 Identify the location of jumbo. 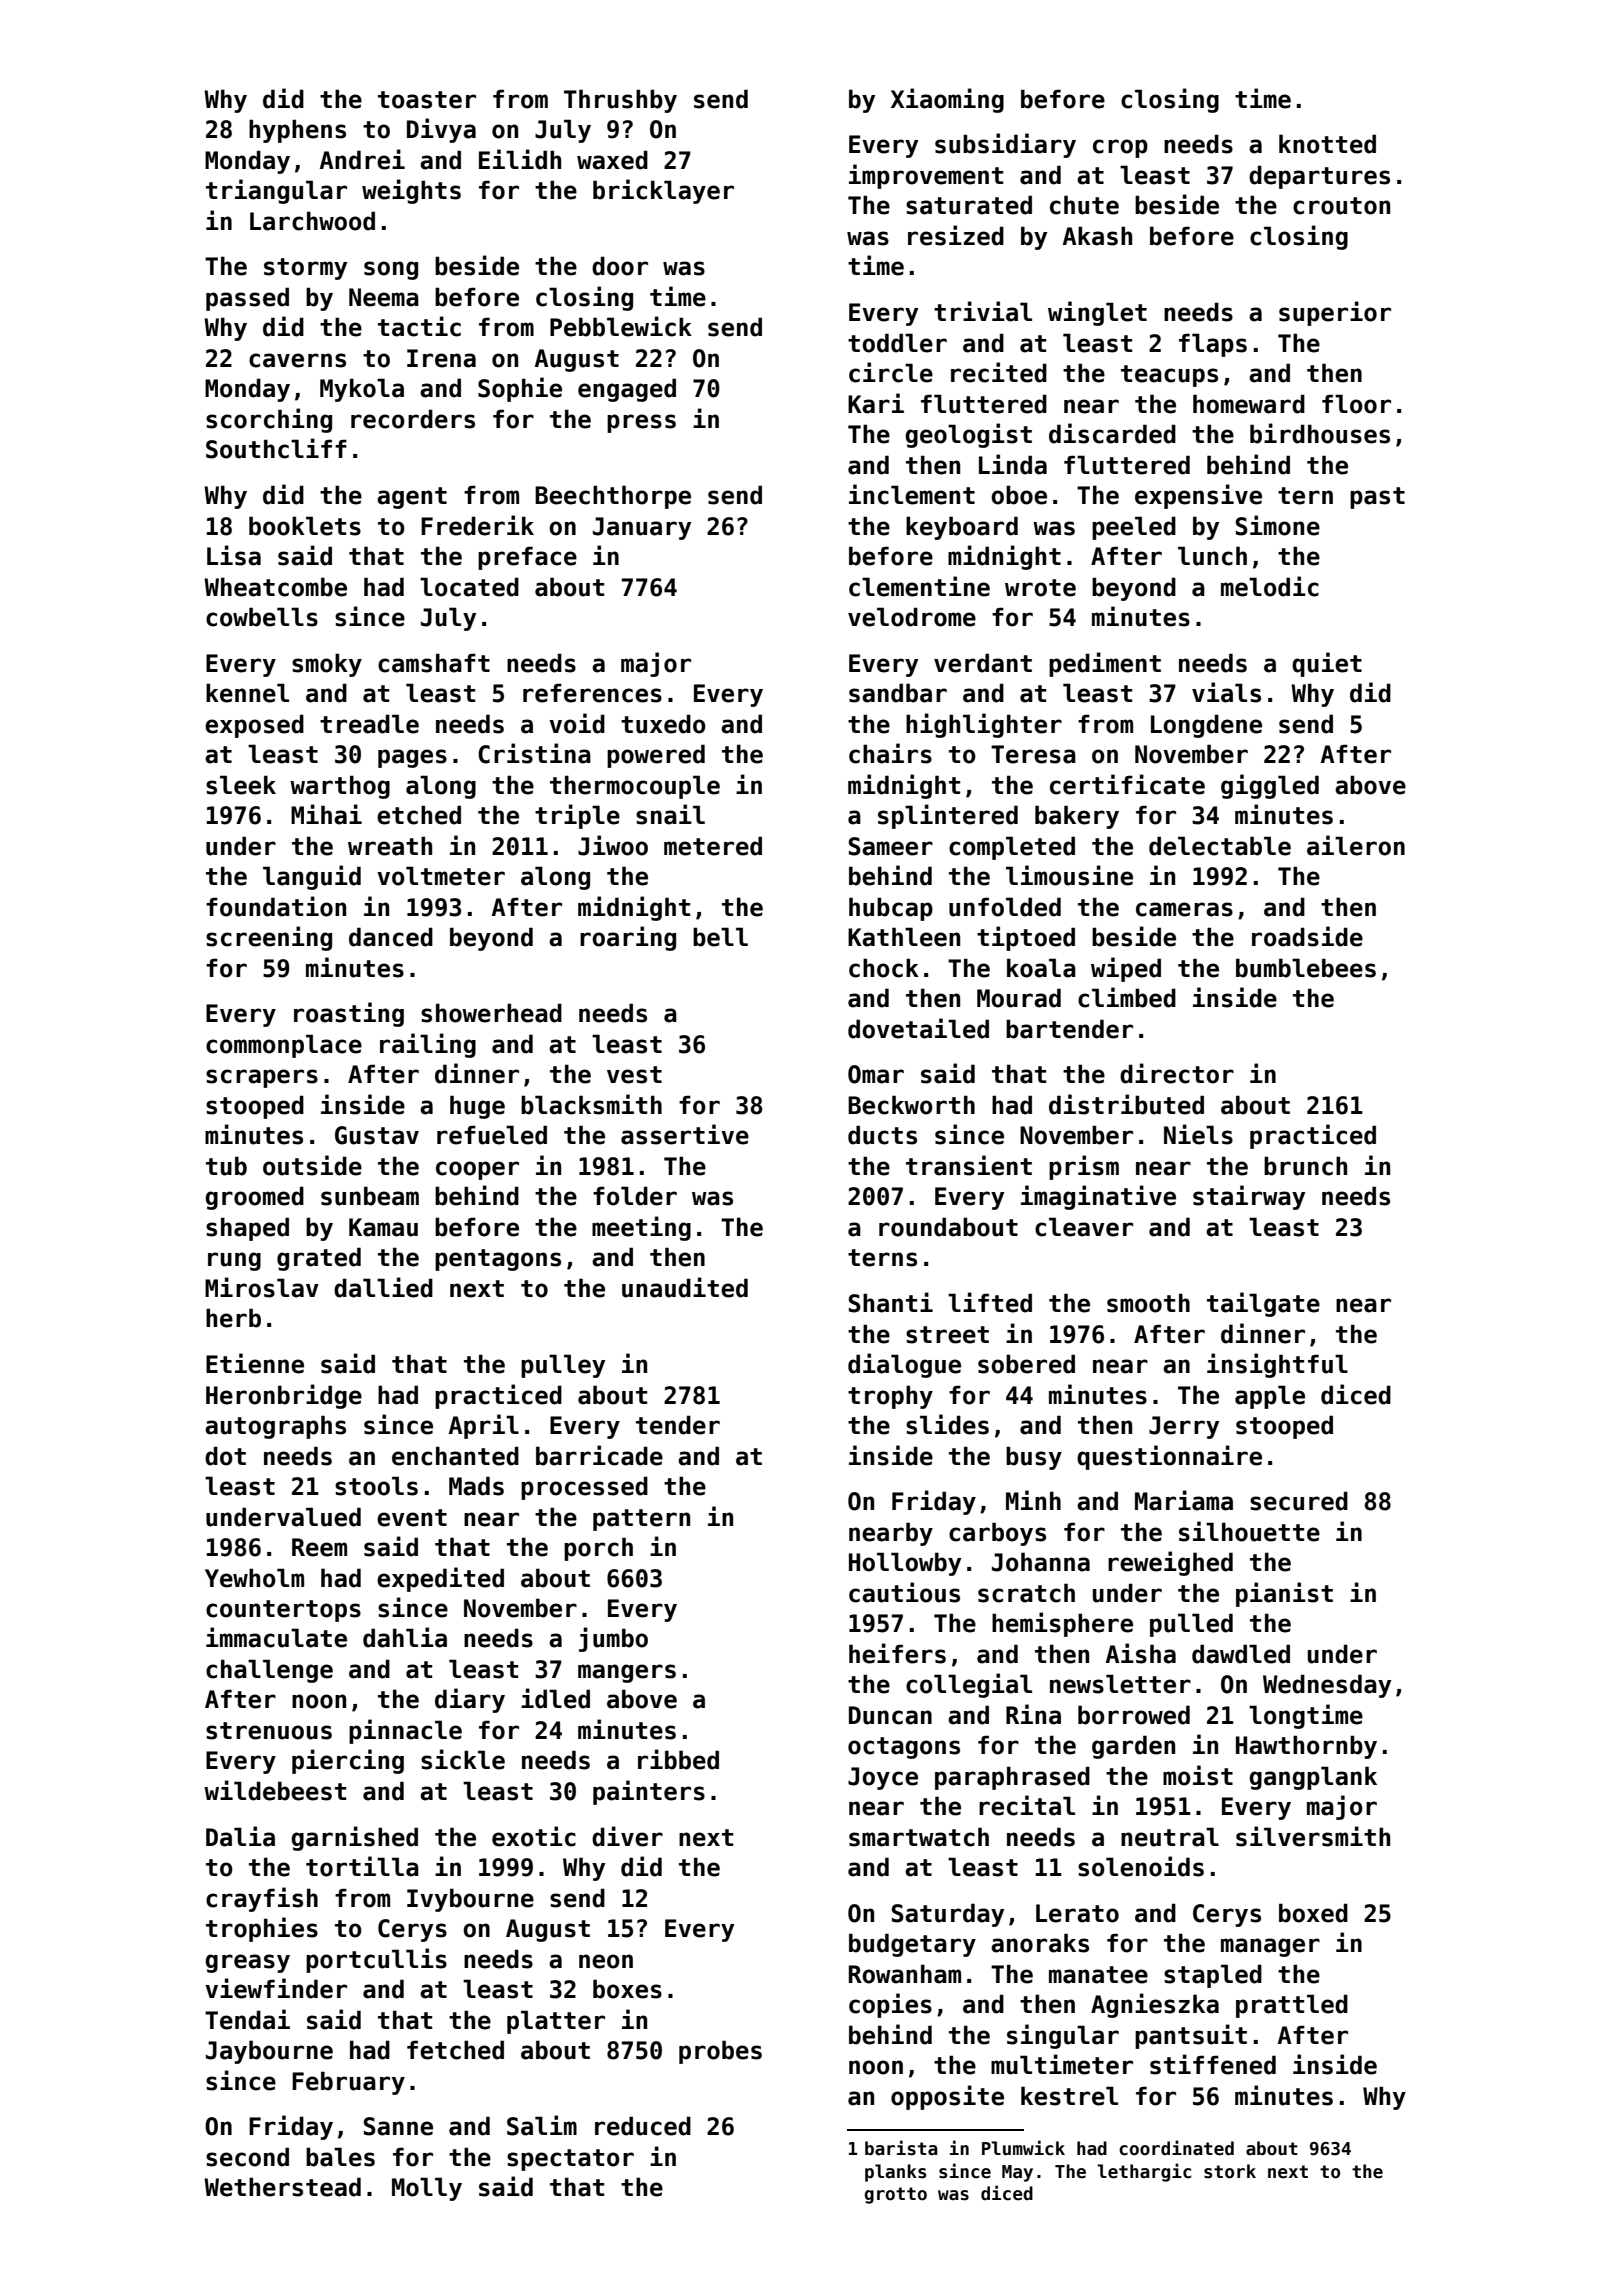
(613, 1639).
